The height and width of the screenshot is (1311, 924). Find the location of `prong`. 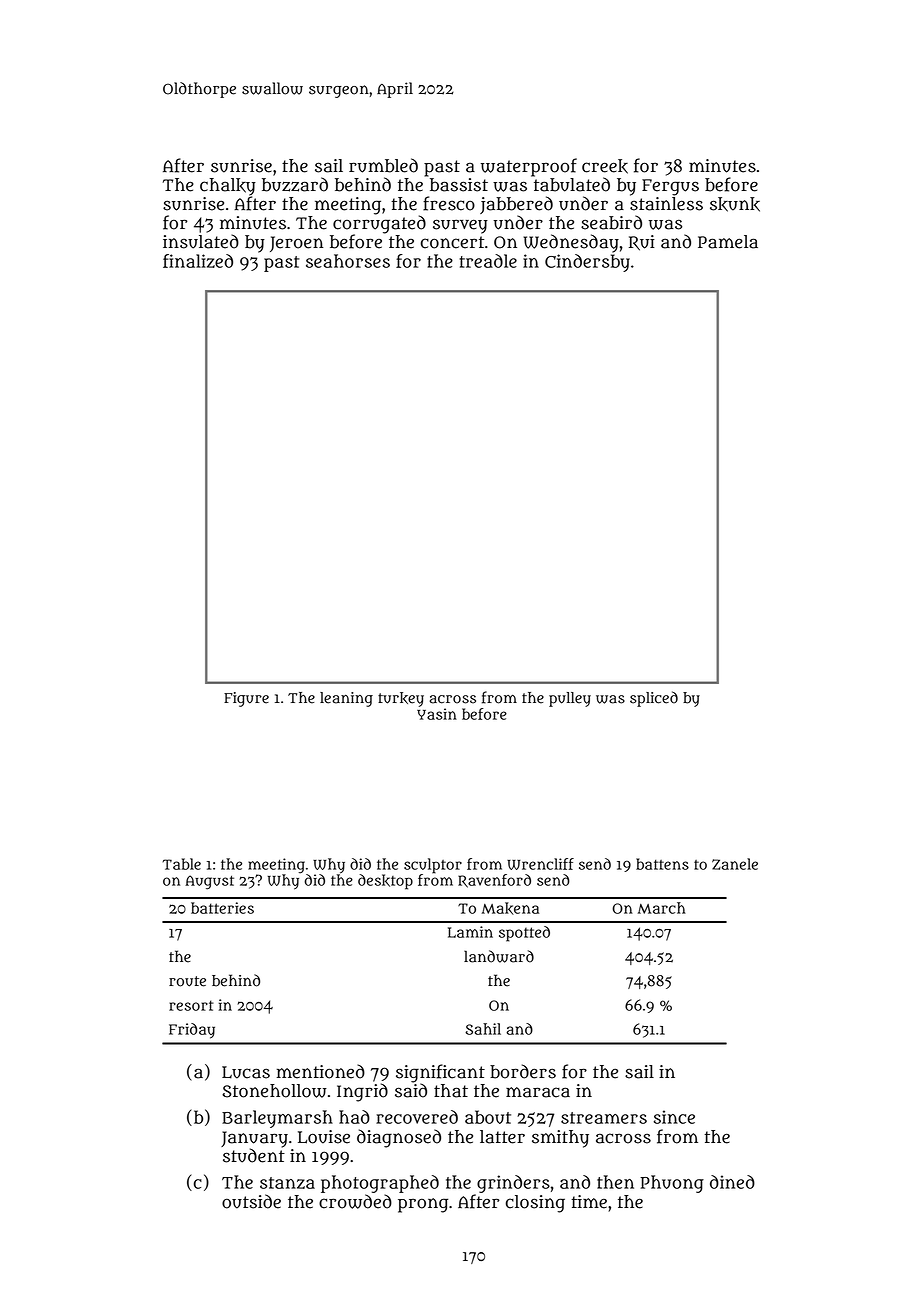

prong is located at coordinates (423, 1205).
